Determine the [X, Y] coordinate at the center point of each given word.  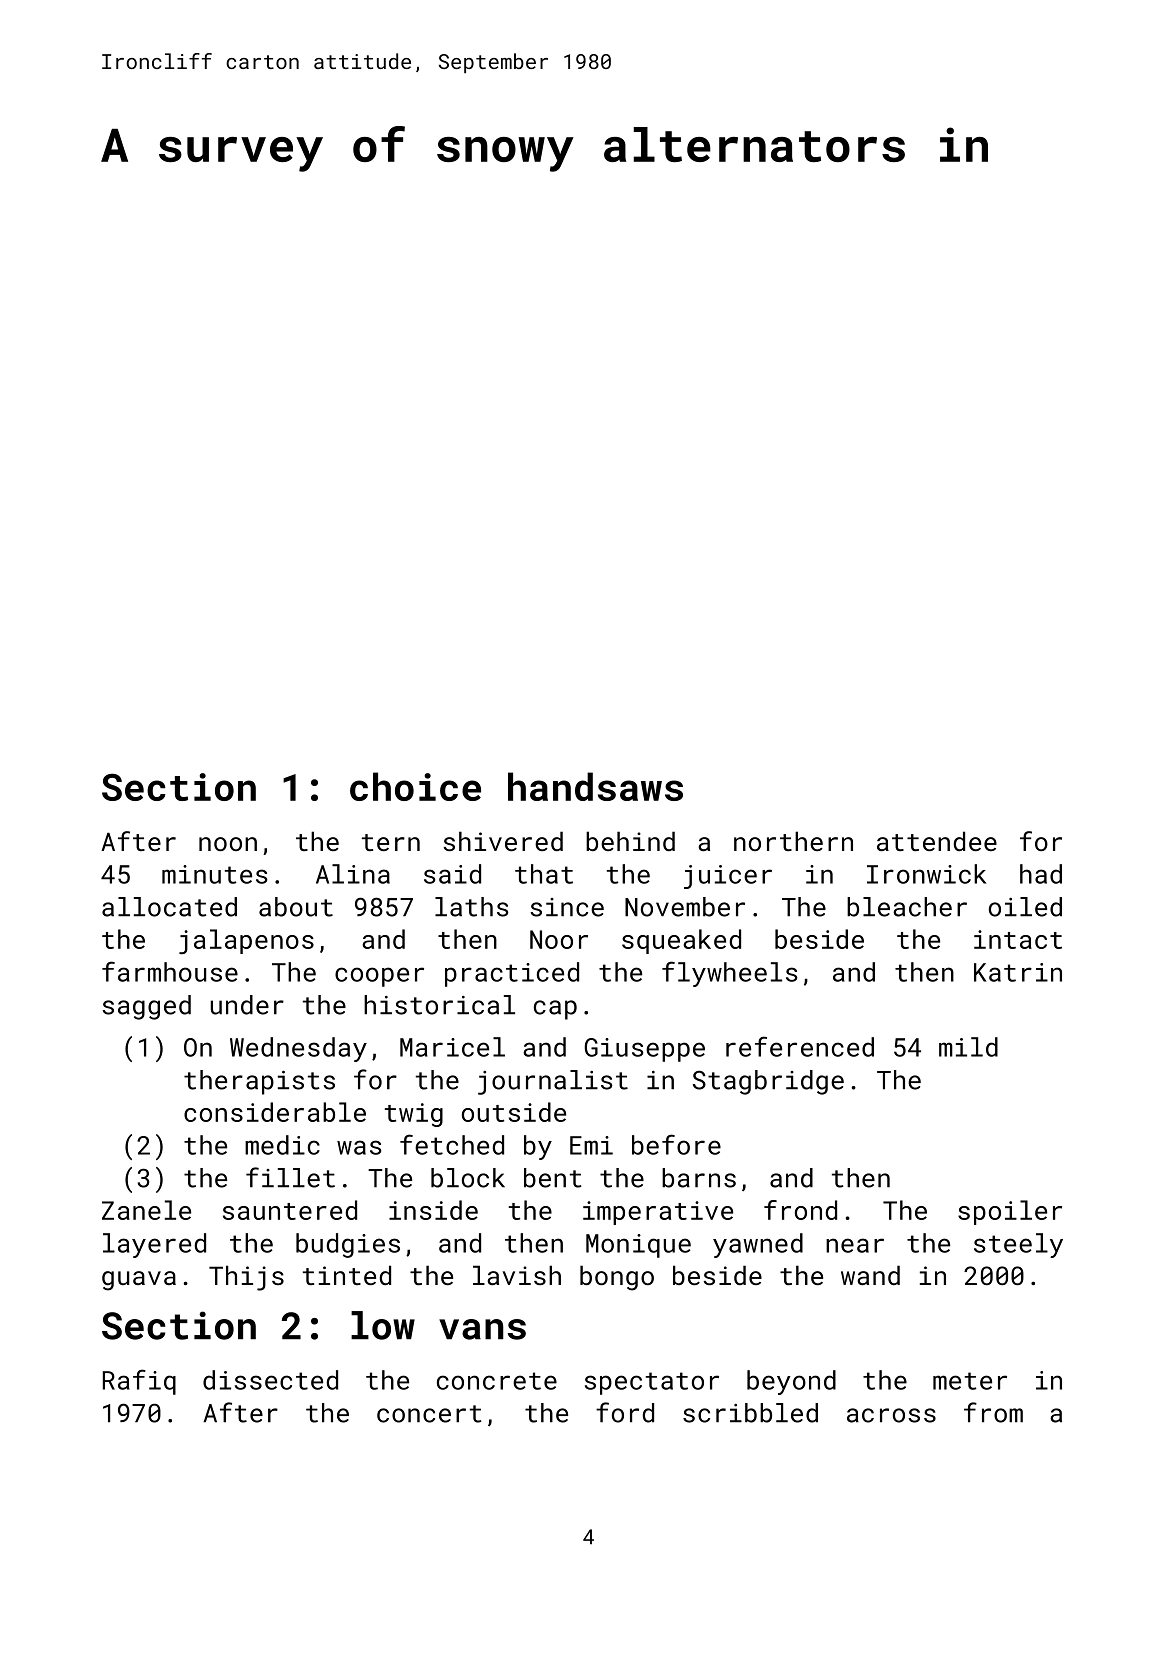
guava [139, 1281]
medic [282, 1145]
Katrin [1018, 972]
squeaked [681, 941]
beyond [791, 1382]
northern [793, 841]
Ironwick [926, 874]
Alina [353, 874]
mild [968, 1047]
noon [228, 844]
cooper [379, 977]
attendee [937, 841]
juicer [728, 877]
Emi [591, 1145]
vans [482, 1329]
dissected [270, 1380]
